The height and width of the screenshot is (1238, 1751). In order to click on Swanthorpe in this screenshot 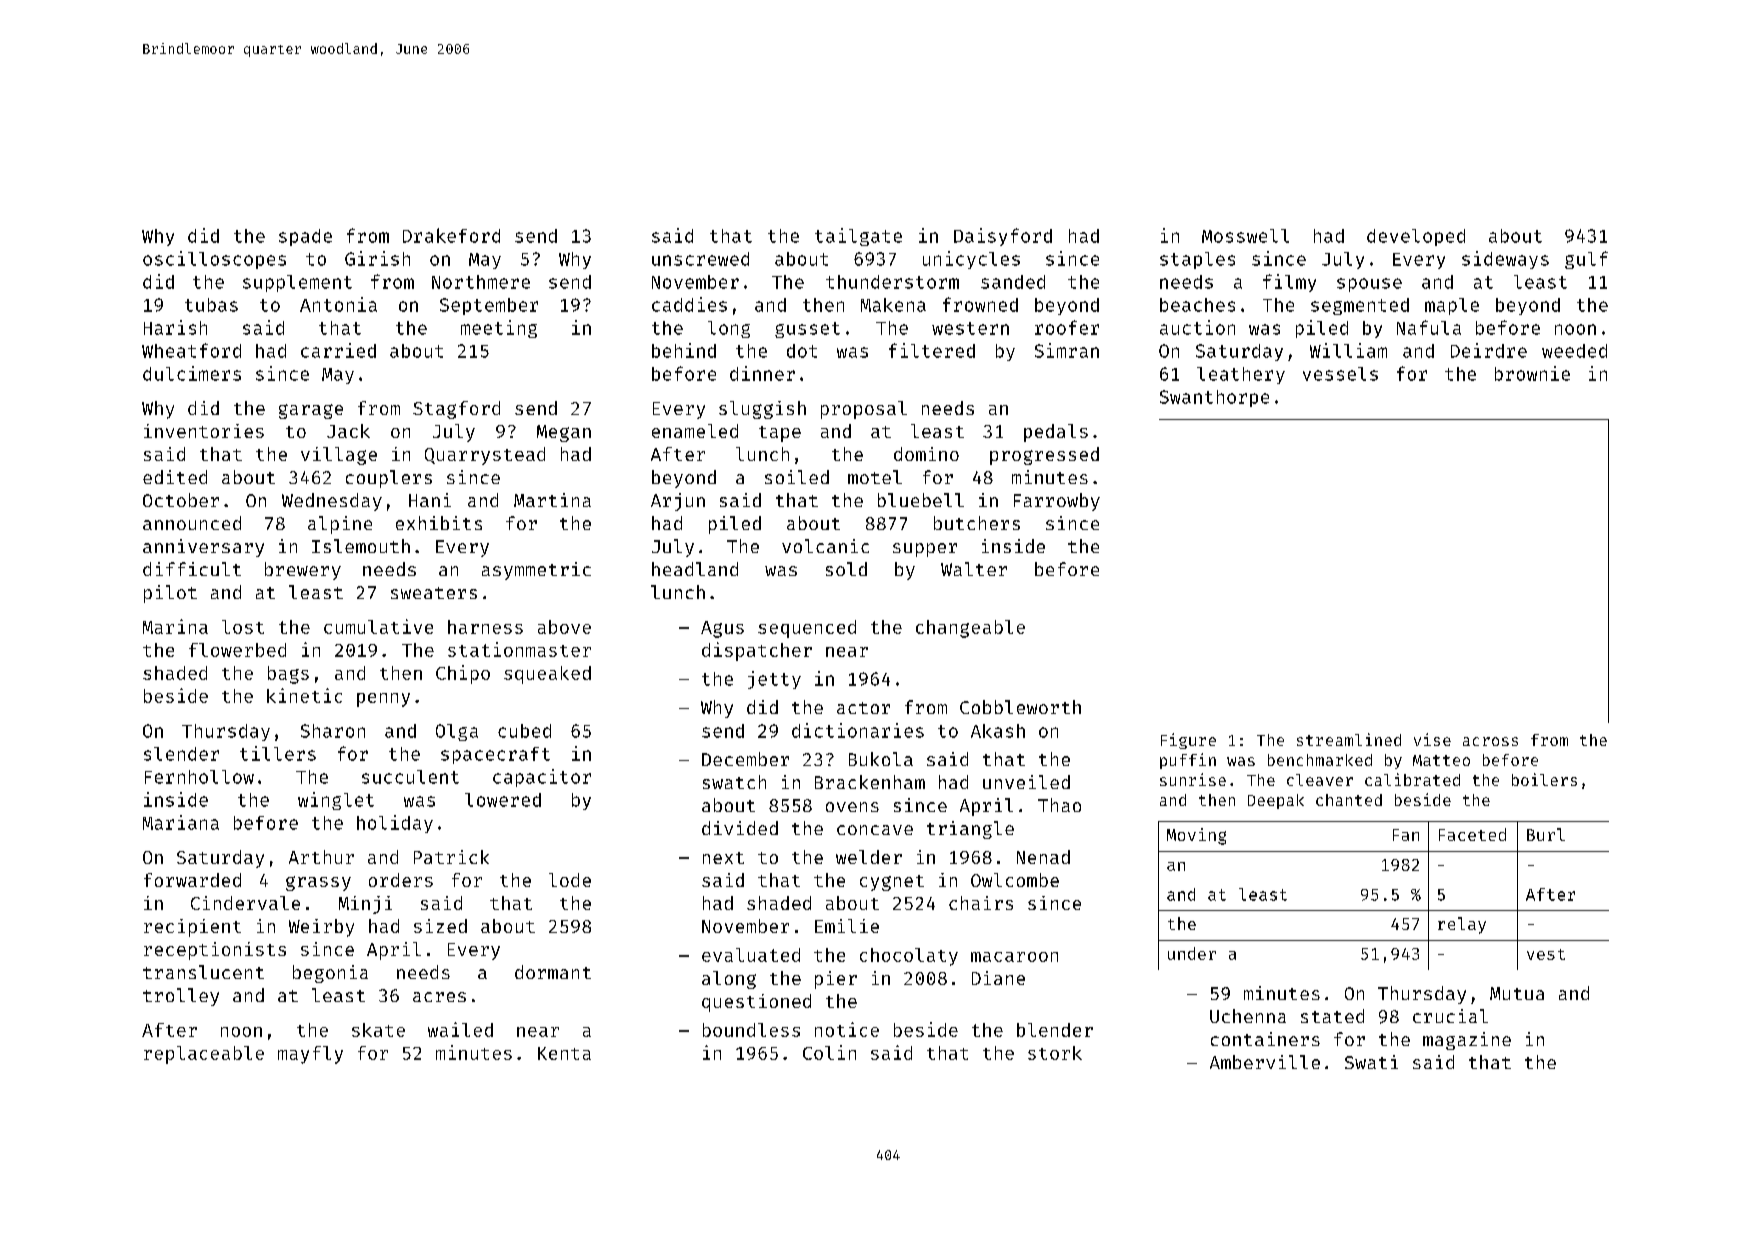, I will do `click(1214, 398)`.
